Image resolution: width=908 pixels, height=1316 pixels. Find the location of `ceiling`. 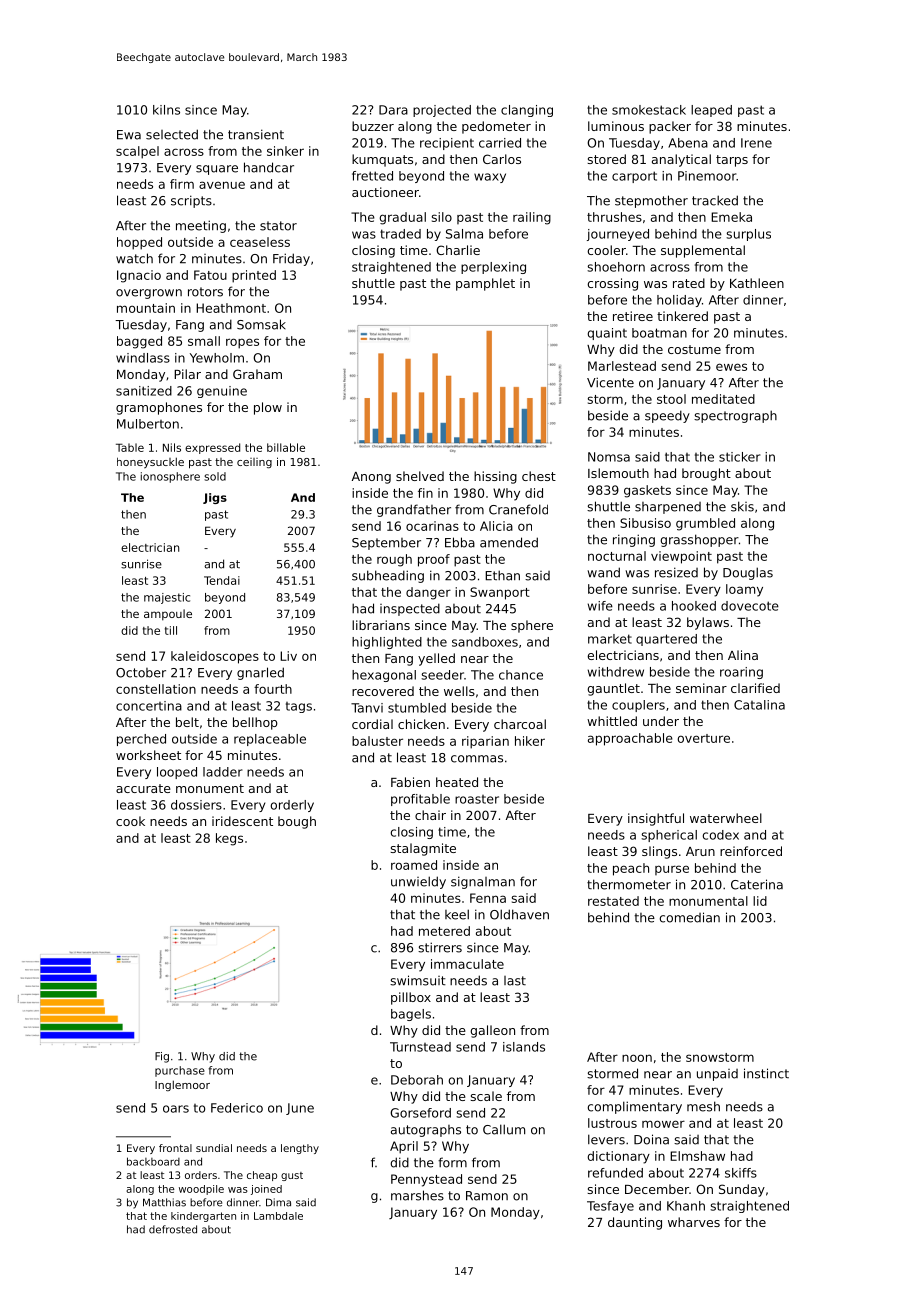

ceiling is located at coordinates (254, 463).
